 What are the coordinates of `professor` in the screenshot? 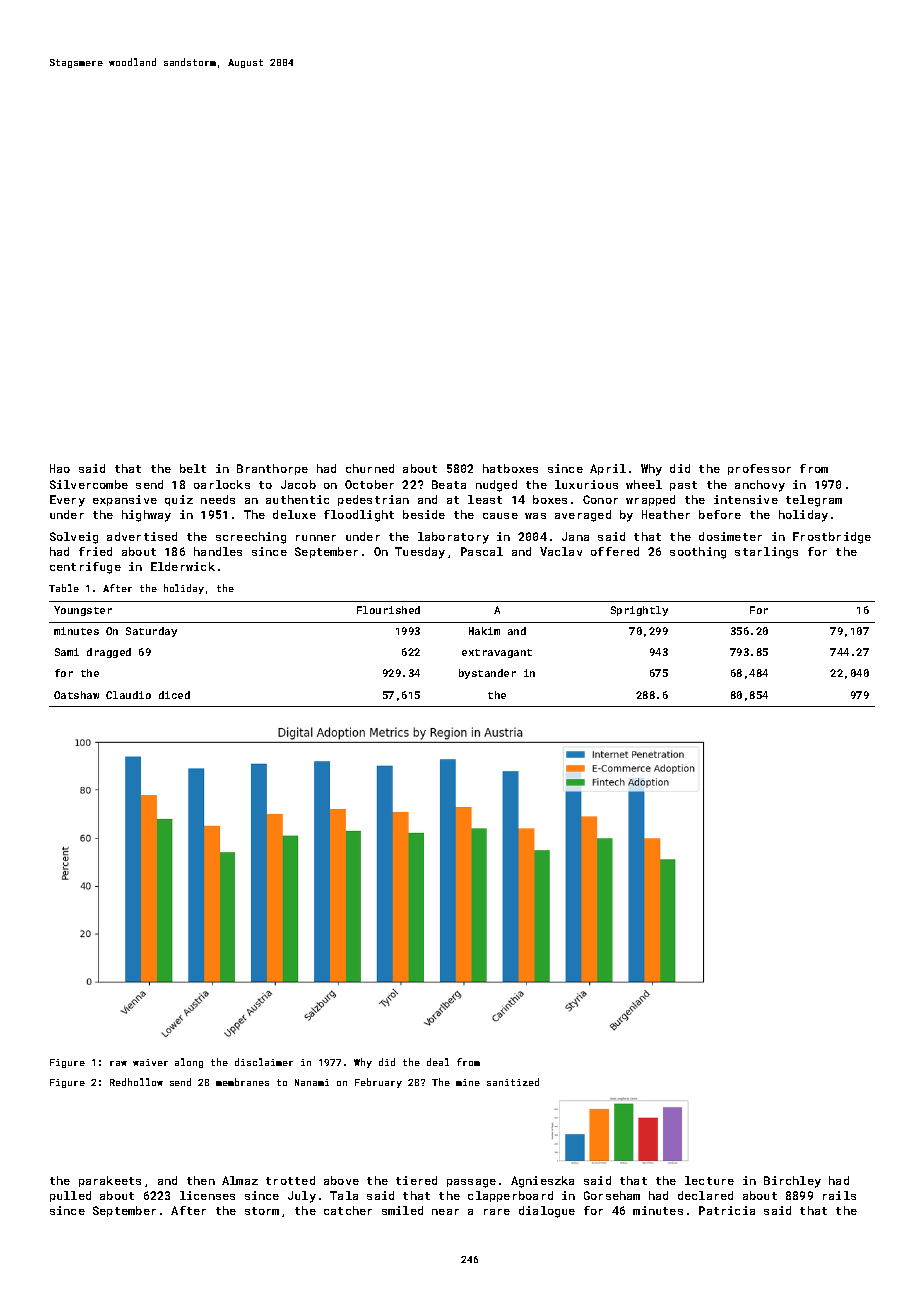 It's located at (759, 469).
